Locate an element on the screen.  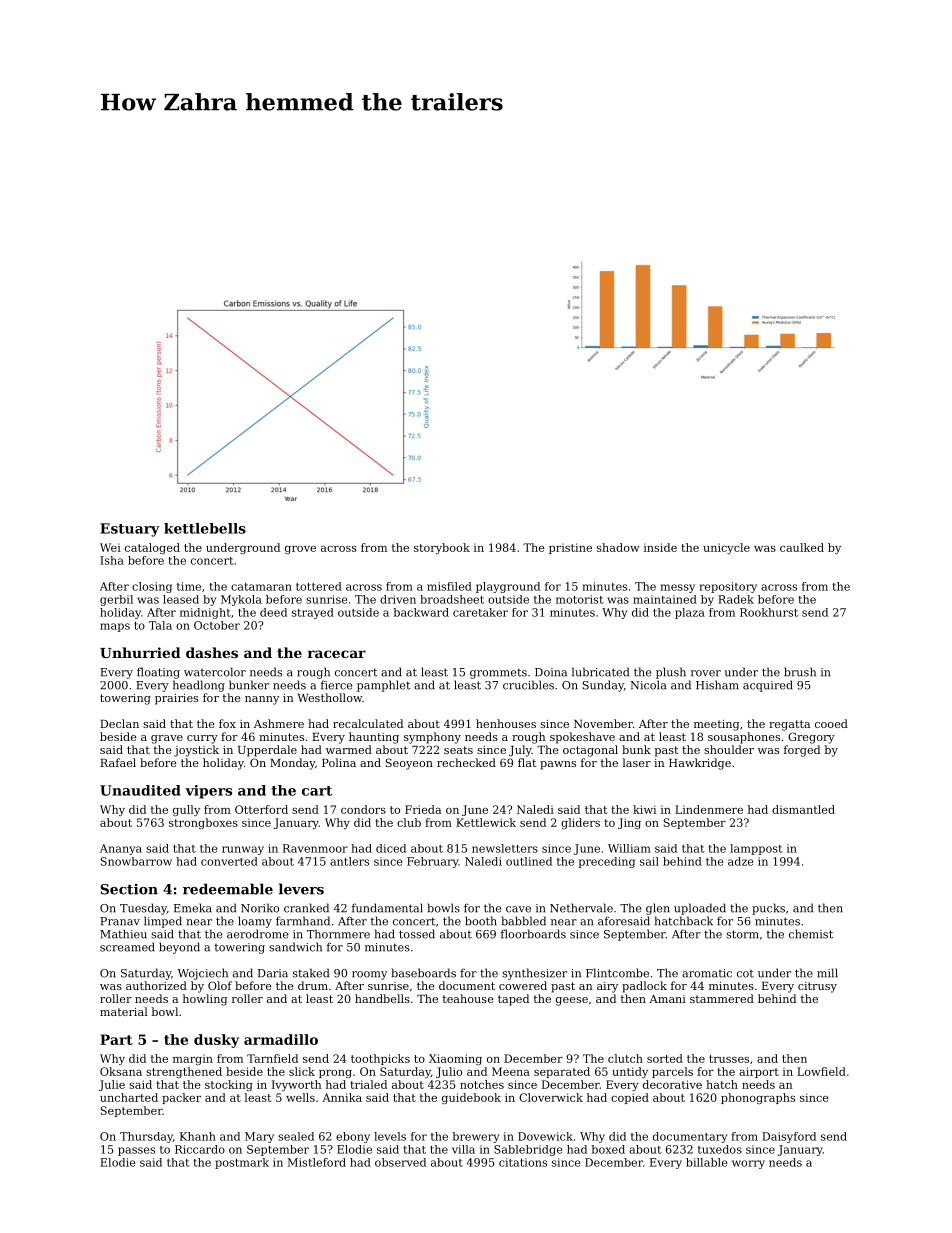
cooed is located at coordinates (831, 723).
